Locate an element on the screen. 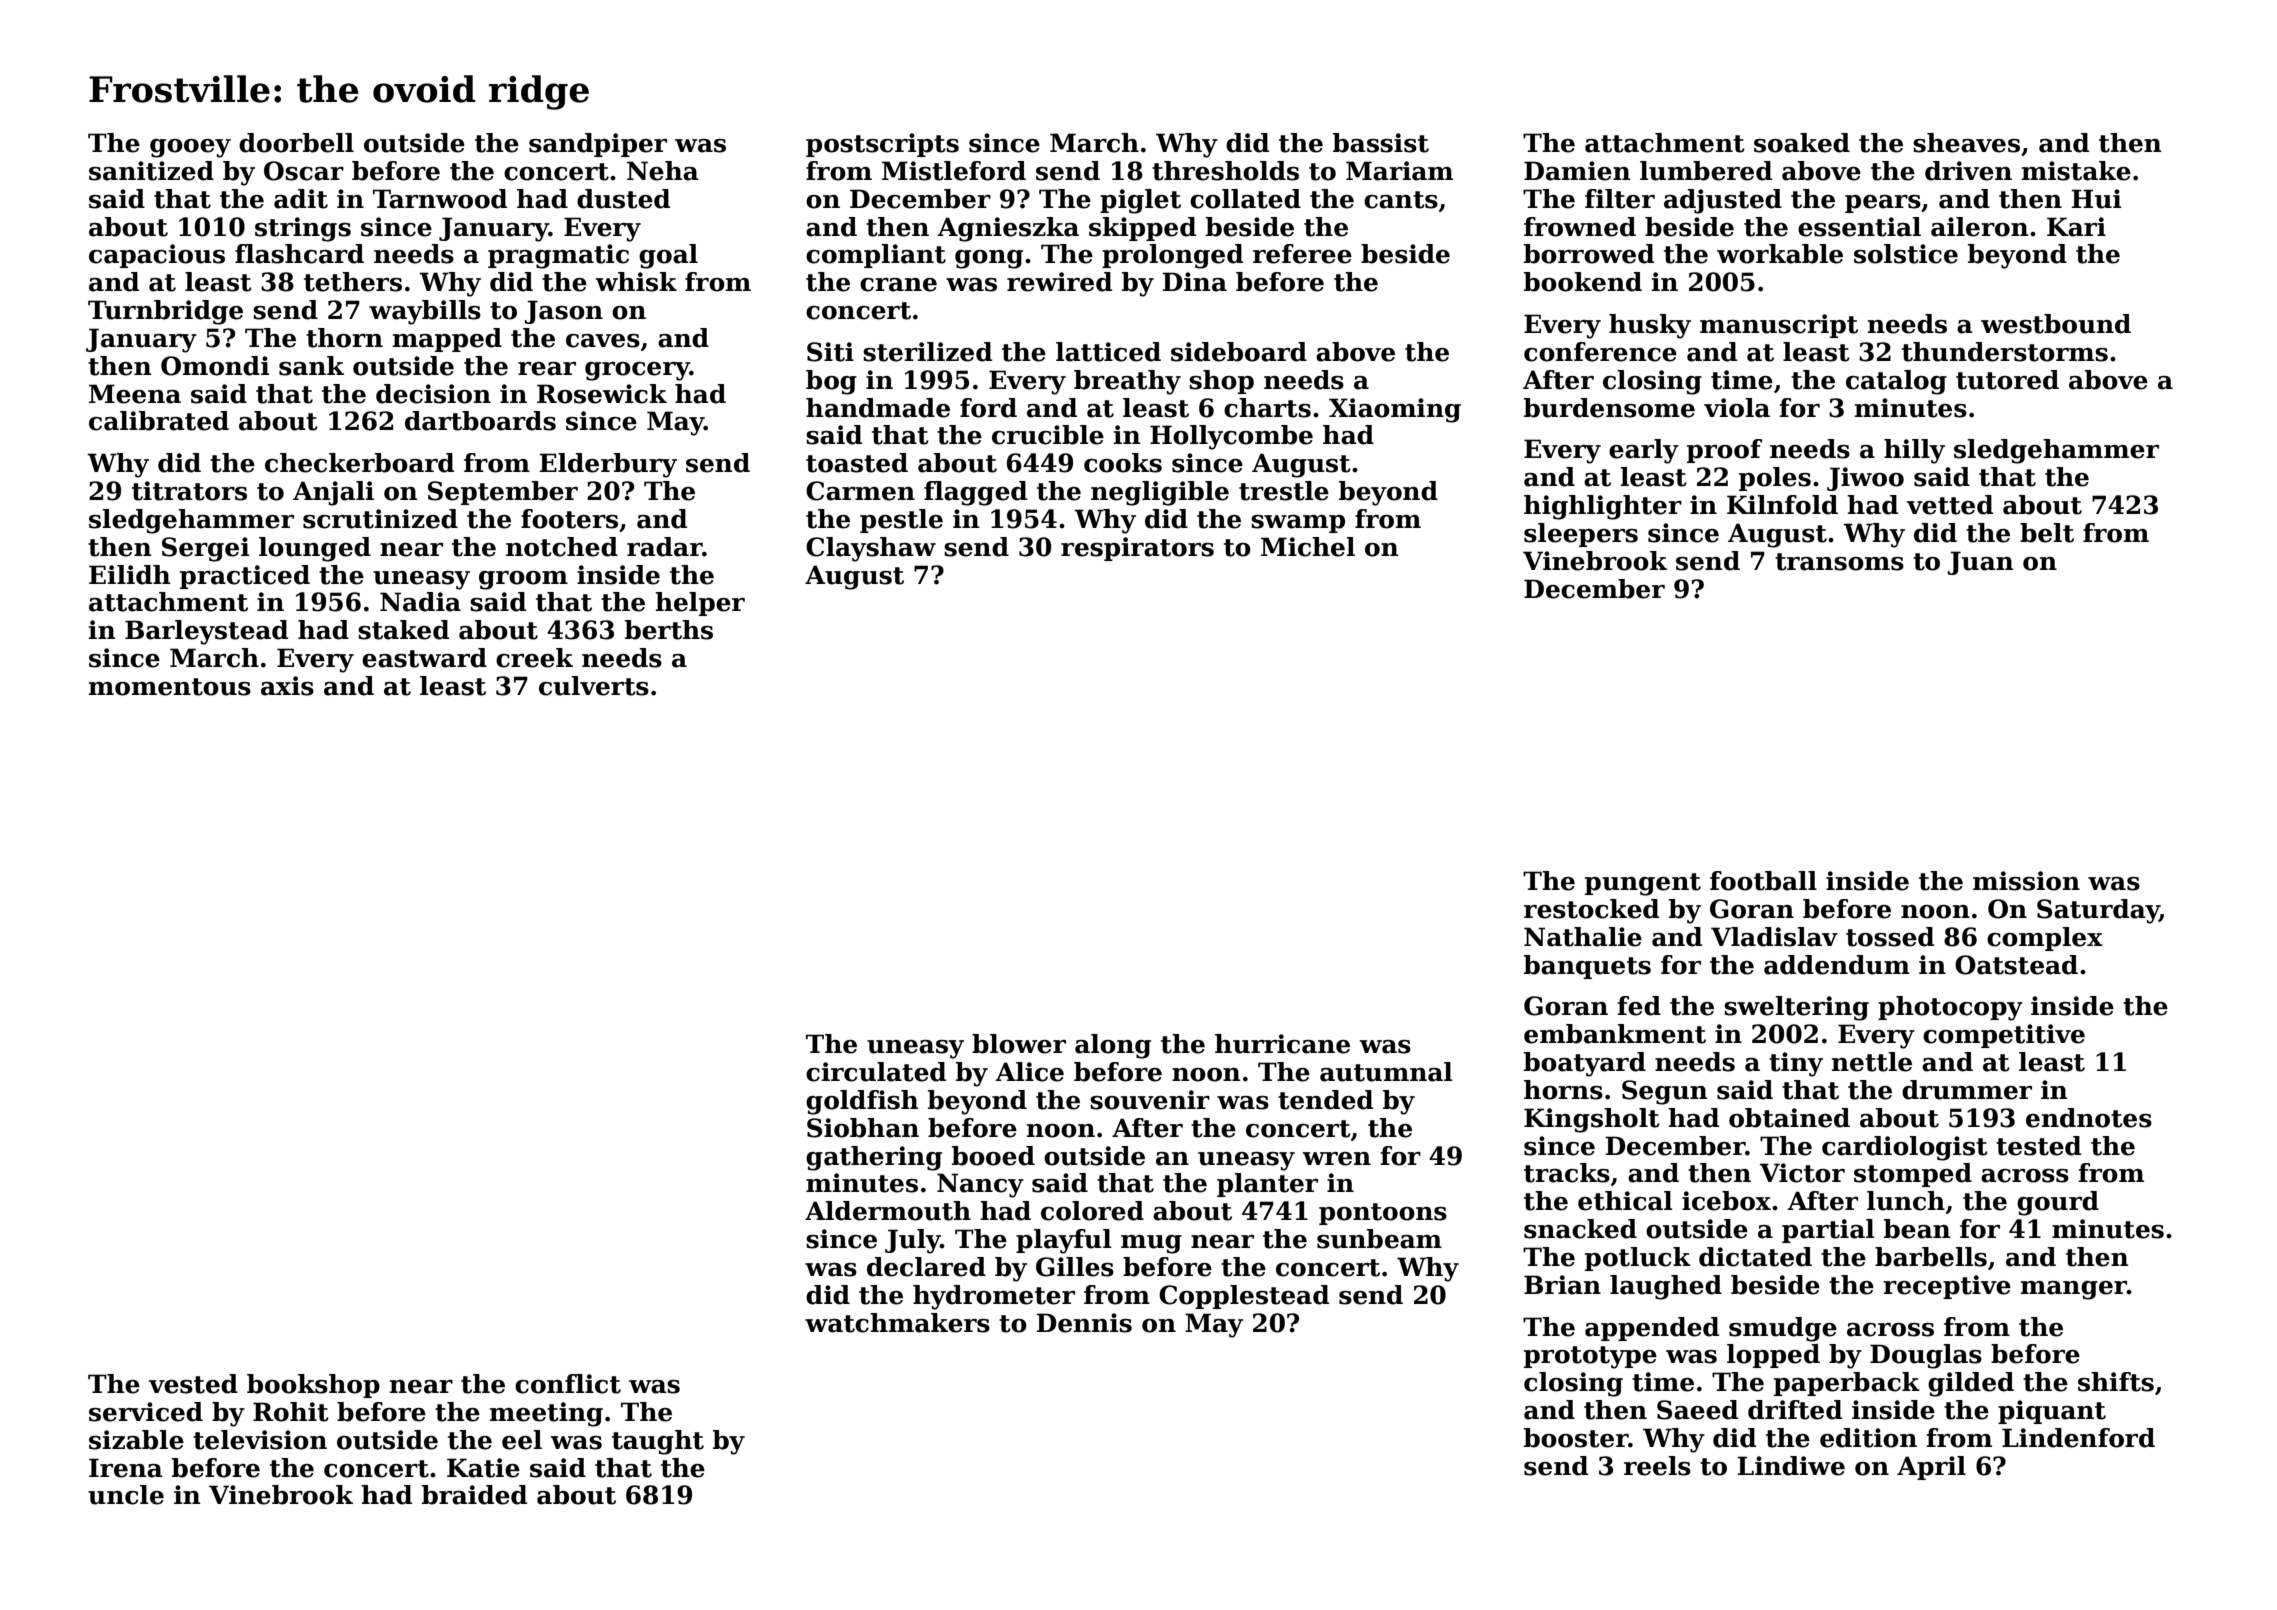 The width and height of the screenshot is (2277, 1610). taught is located at coordinates (658, 1442).
